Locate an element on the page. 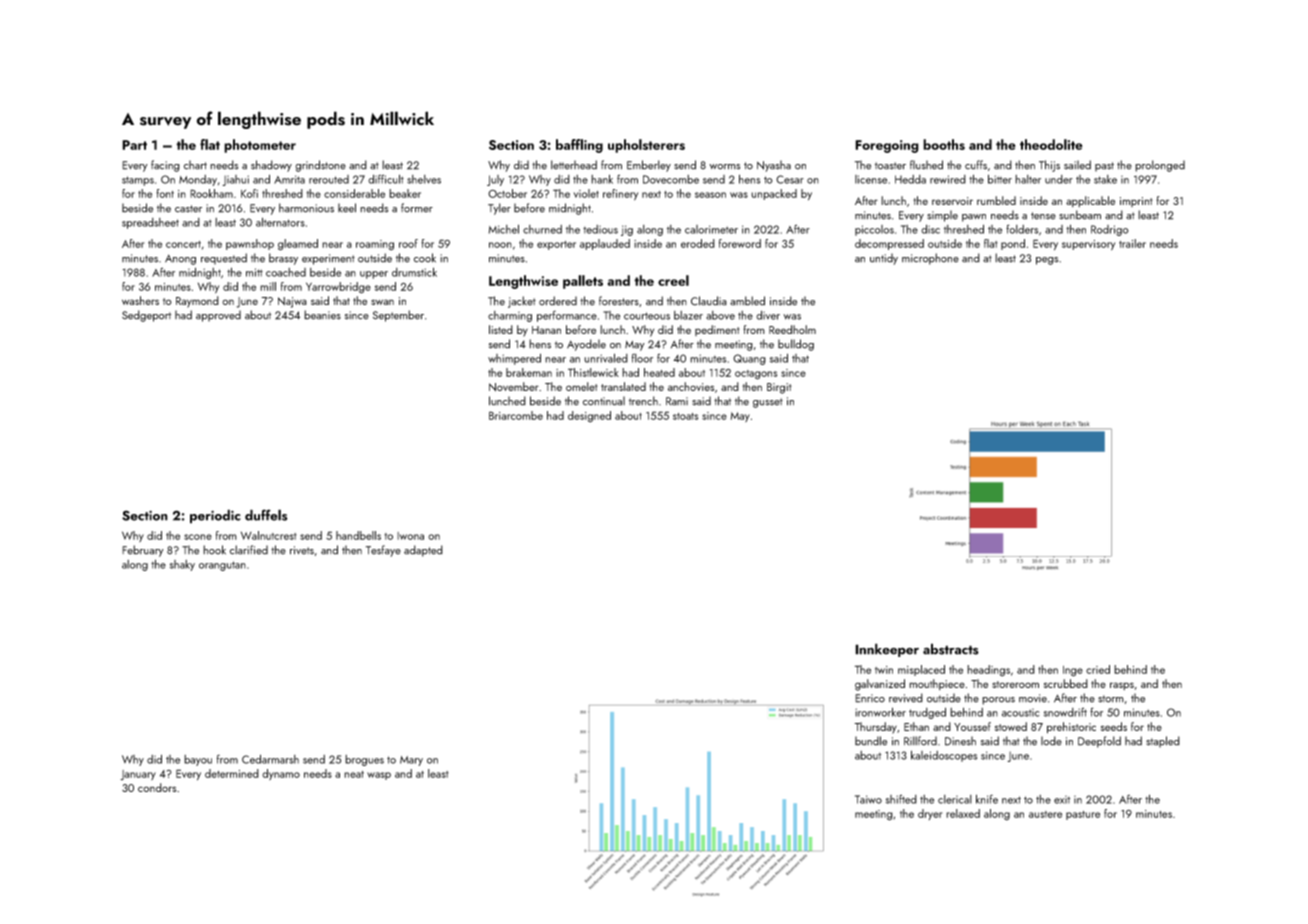 Image resolution: width=1308 pixels, height=924 pixels. bayou is located at coordinates (198, 760).
